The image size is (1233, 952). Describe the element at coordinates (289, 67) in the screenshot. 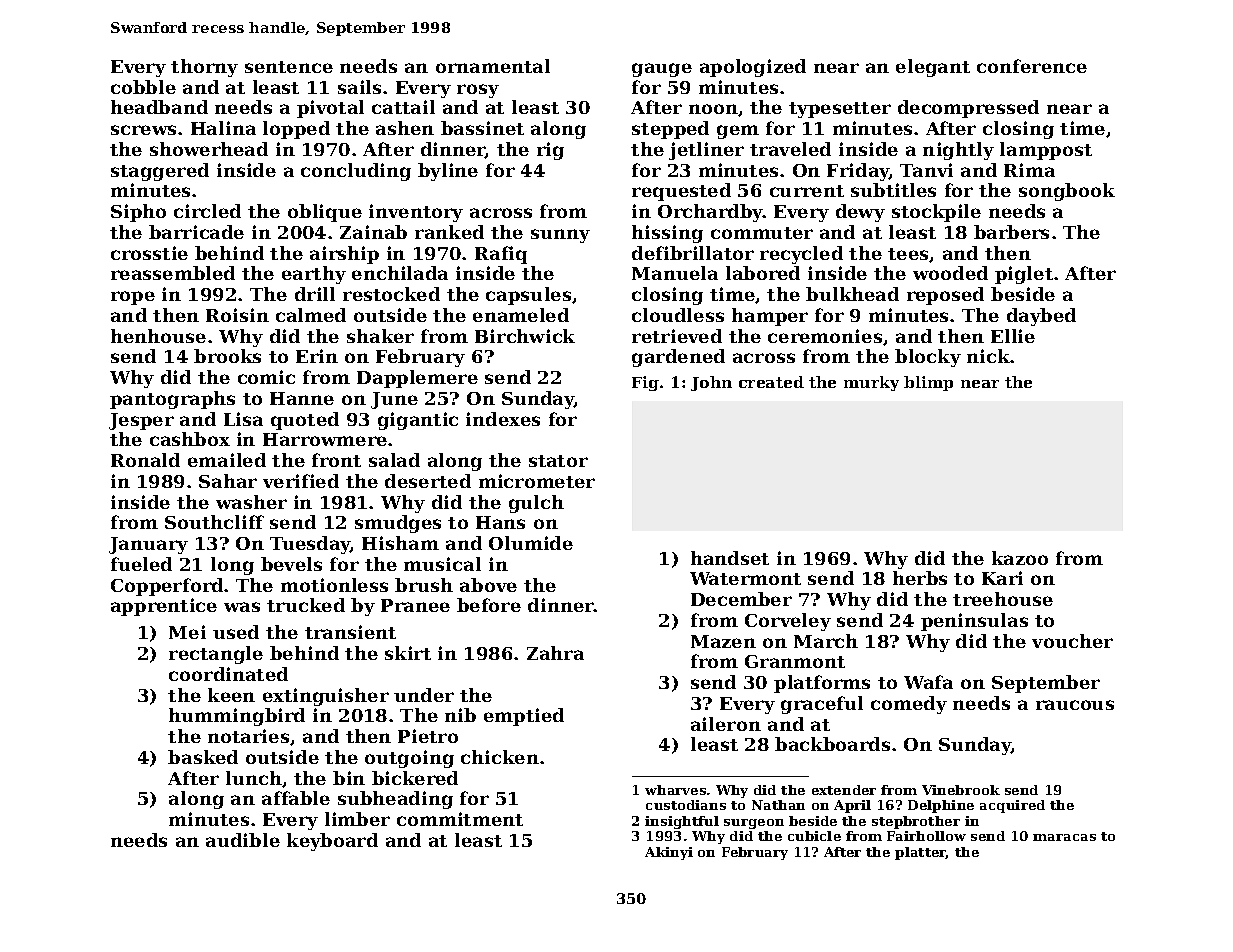

I see `sentence` at that location.
